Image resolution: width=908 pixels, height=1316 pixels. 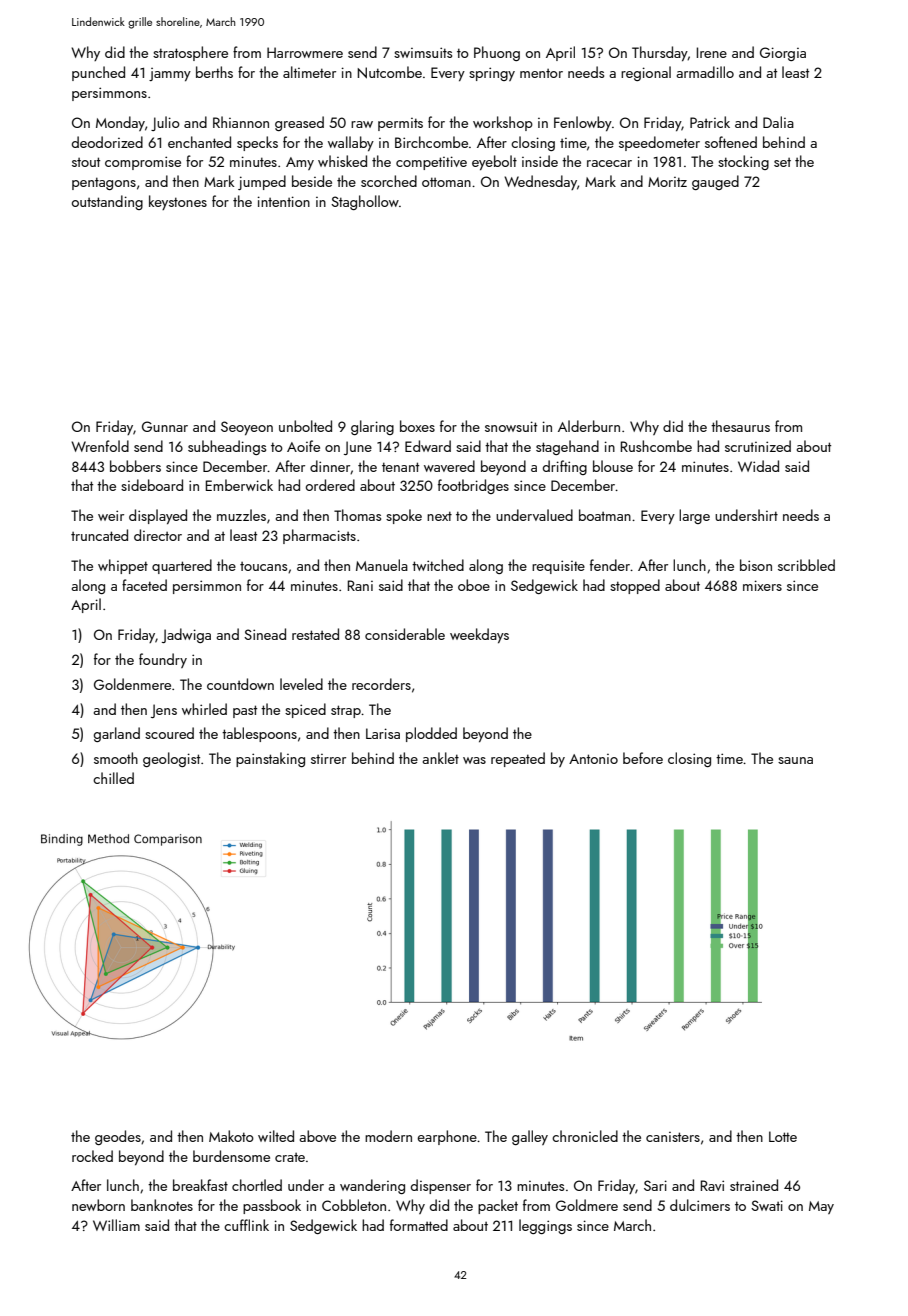 I want to click on next, so click(x=439, y=516).
